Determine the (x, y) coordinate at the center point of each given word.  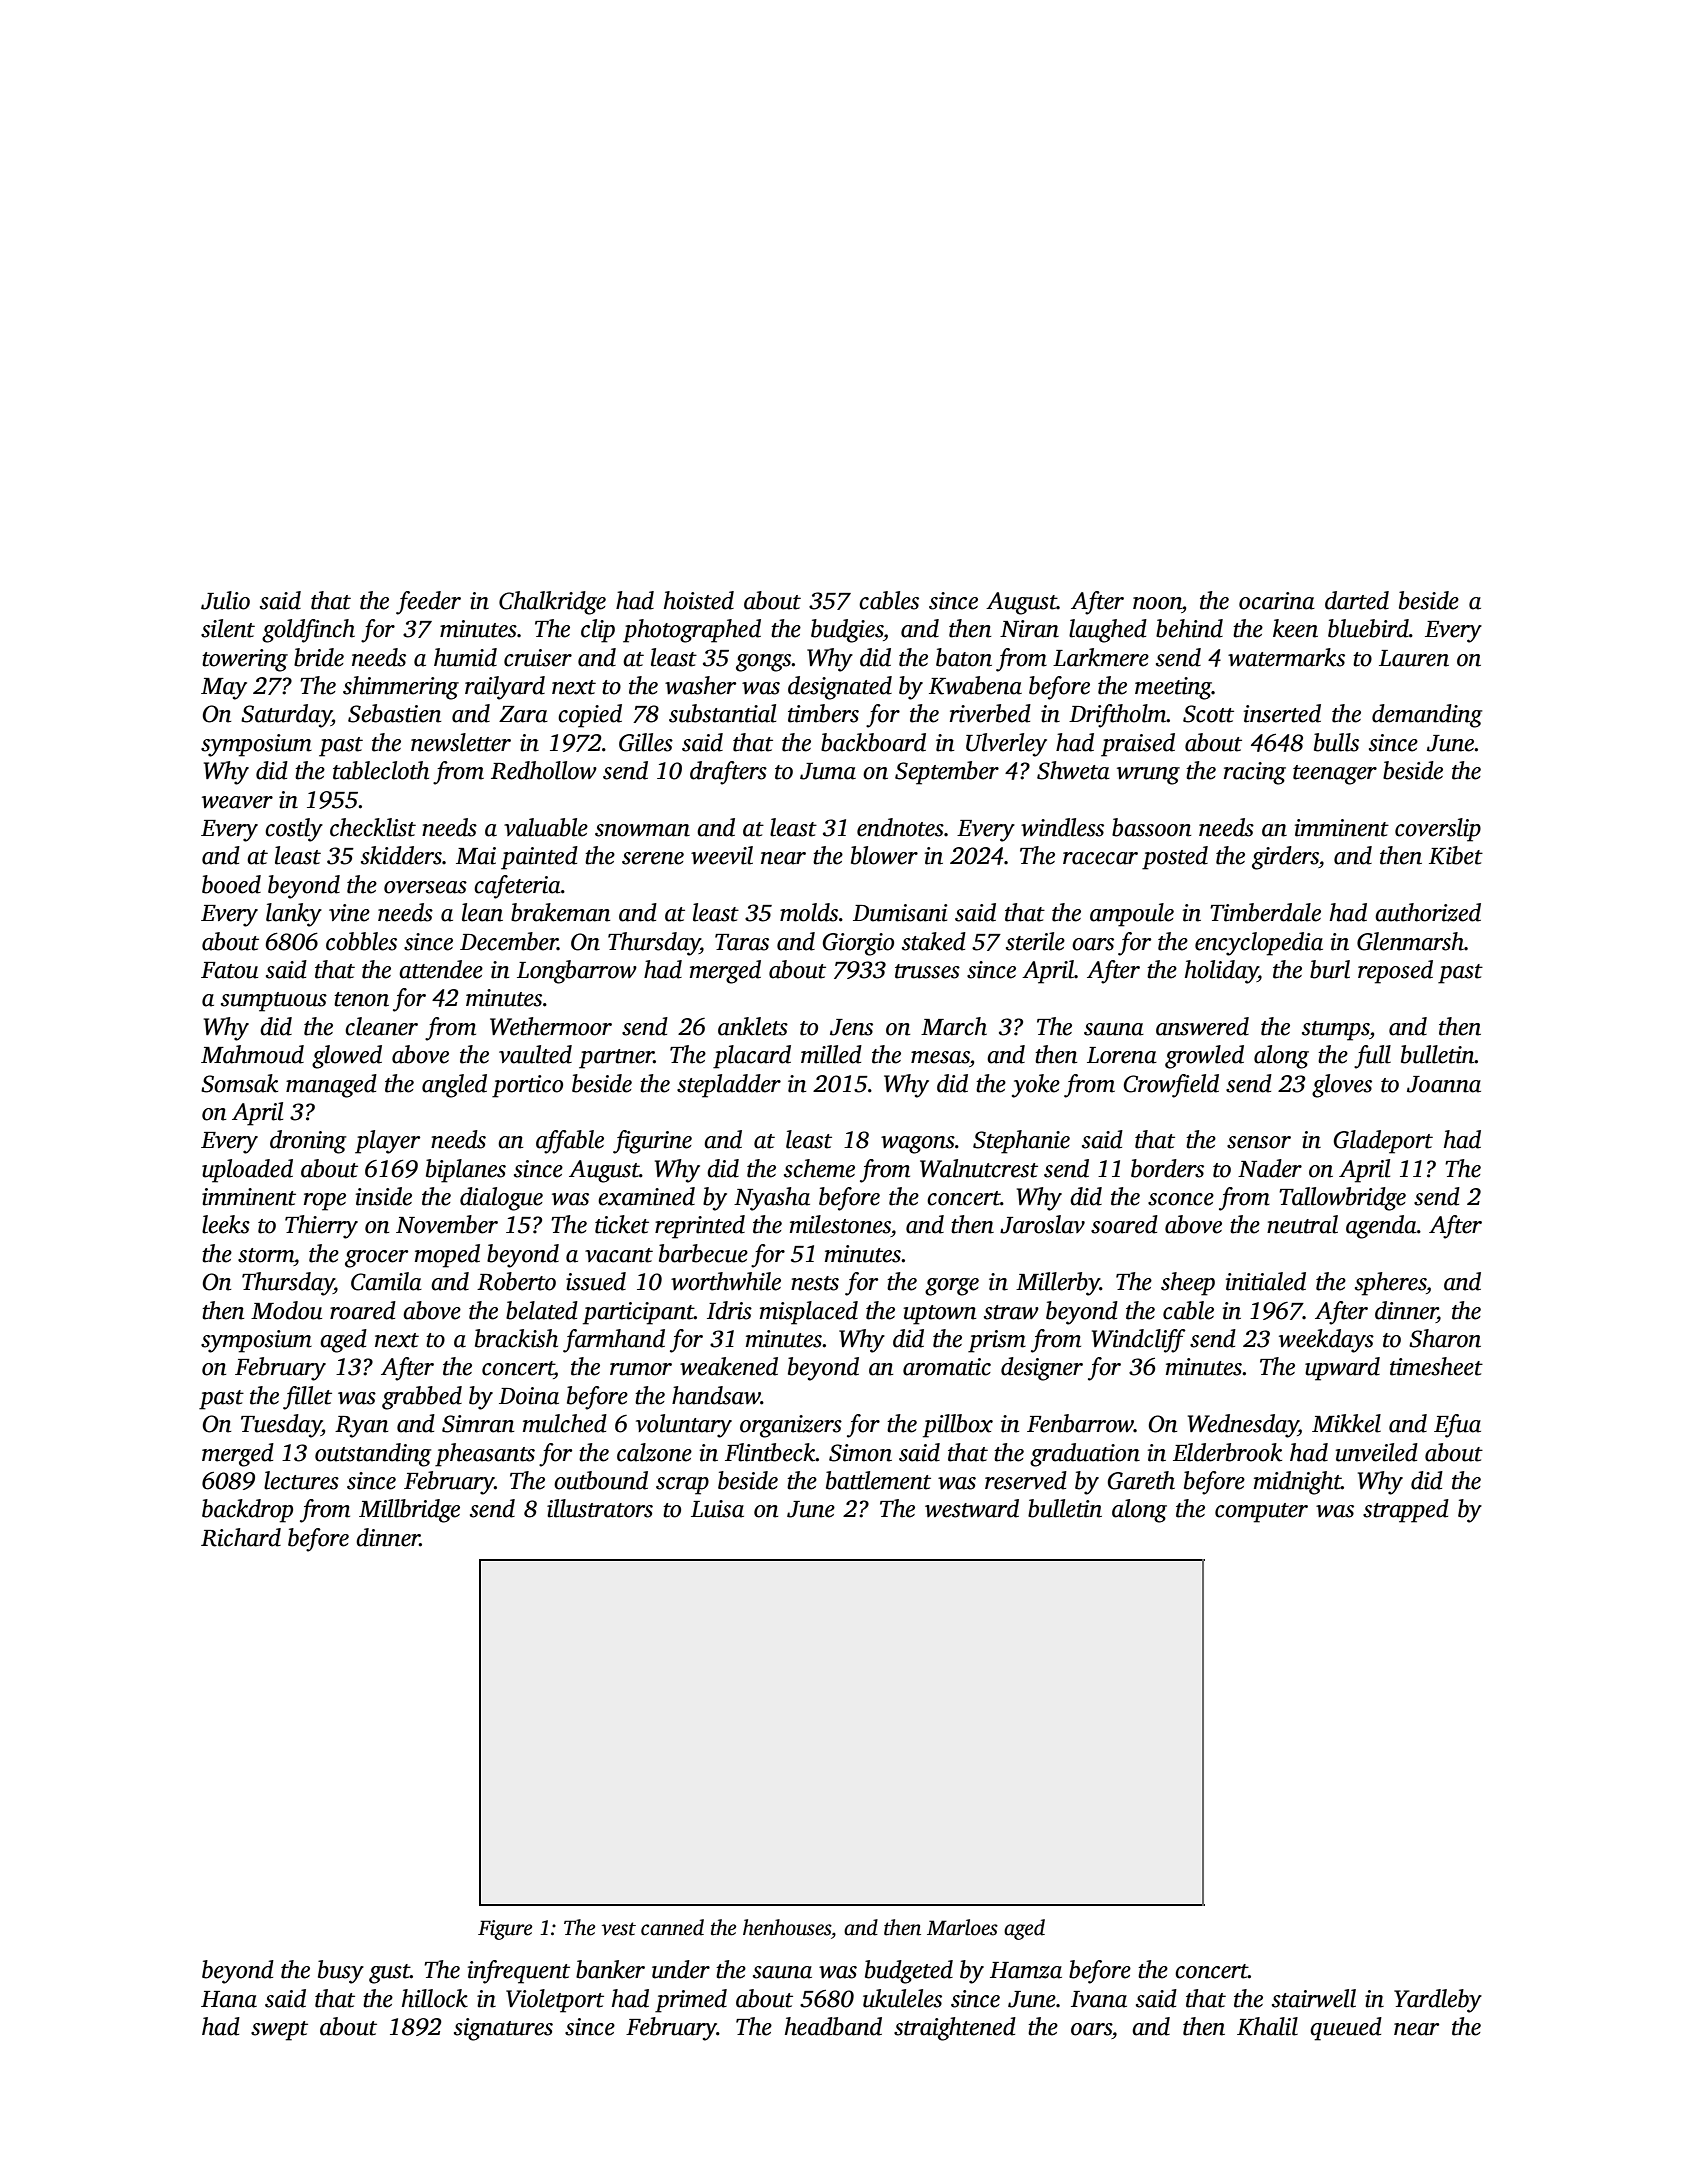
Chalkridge (552, 603)
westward (972, 1508)
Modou (286, 1310)
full (1372, 1057)
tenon (361, 999)
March (954, 1026)
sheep (1188, 1284)
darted (1357, 600)
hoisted (699, 600)
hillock (435, 1998)
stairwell (1314, 1998)
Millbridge (409, 1511)
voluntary (684, 1426)
